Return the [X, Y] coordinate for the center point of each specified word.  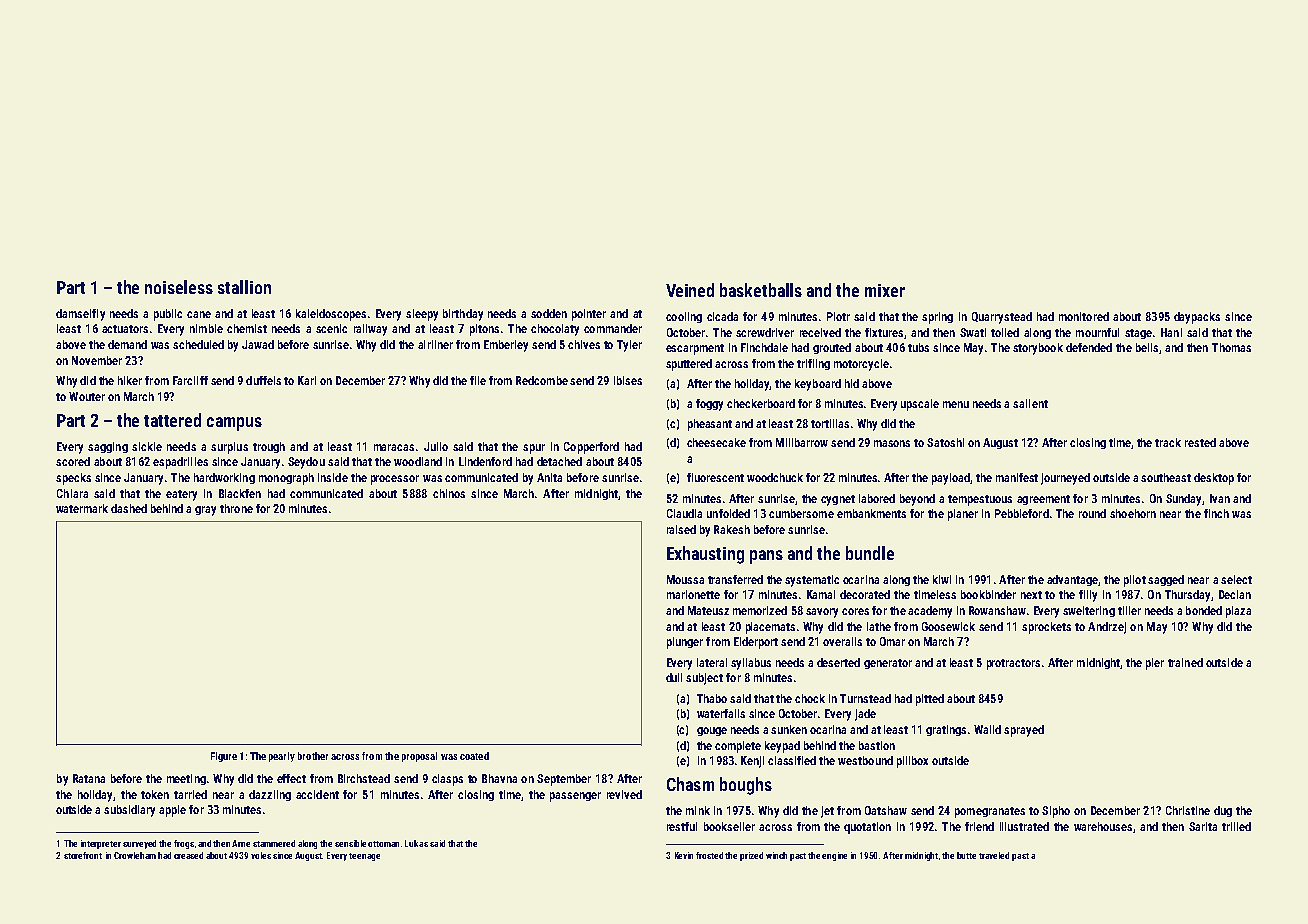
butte [966, 855]
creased [188, 855]
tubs [918, 347]
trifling [813, 364]
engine [834, 856]
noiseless [179, 287]
